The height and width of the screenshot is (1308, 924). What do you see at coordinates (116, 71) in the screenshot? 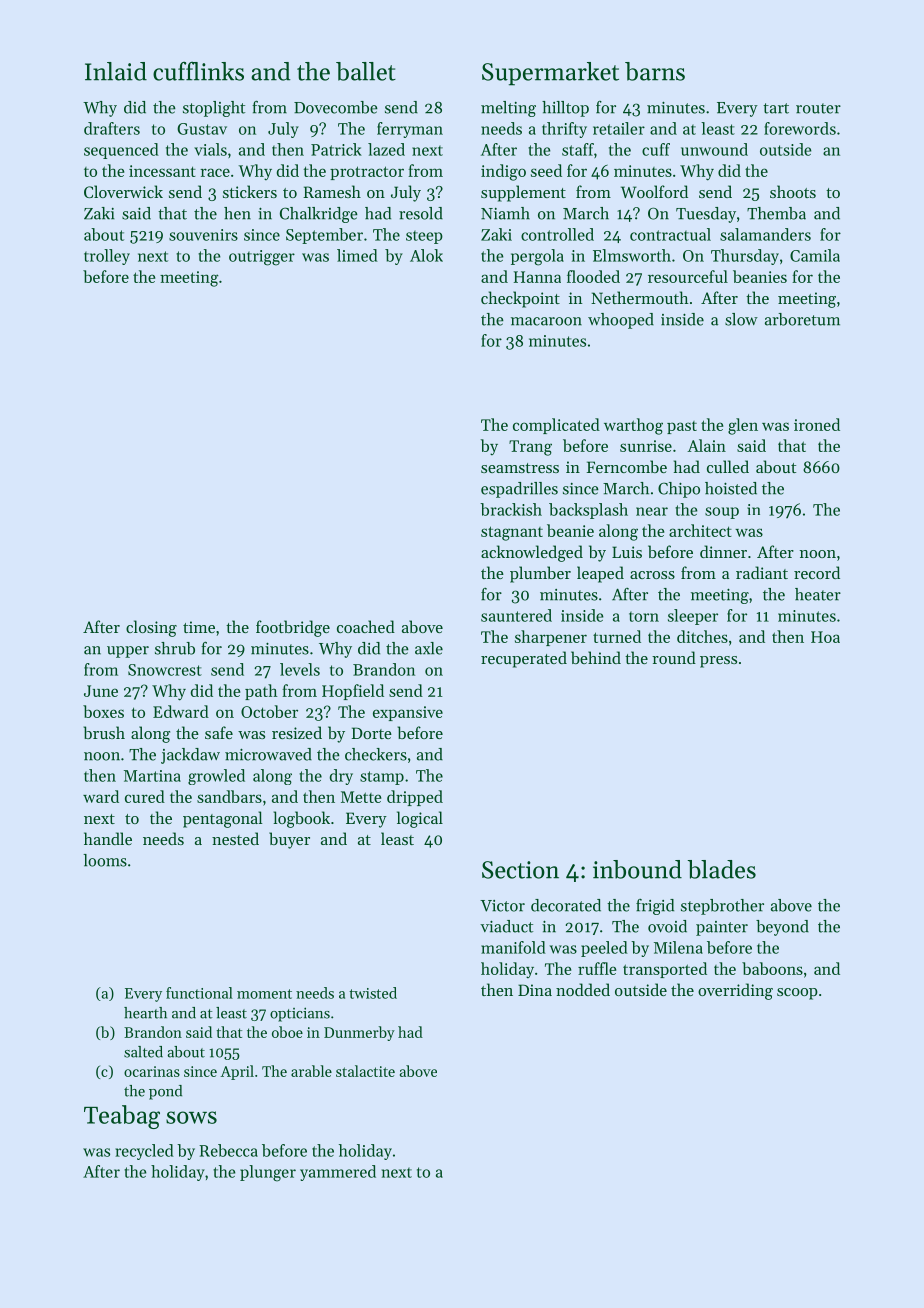
I see `Inlaid` at bounding box center [116, 71].
